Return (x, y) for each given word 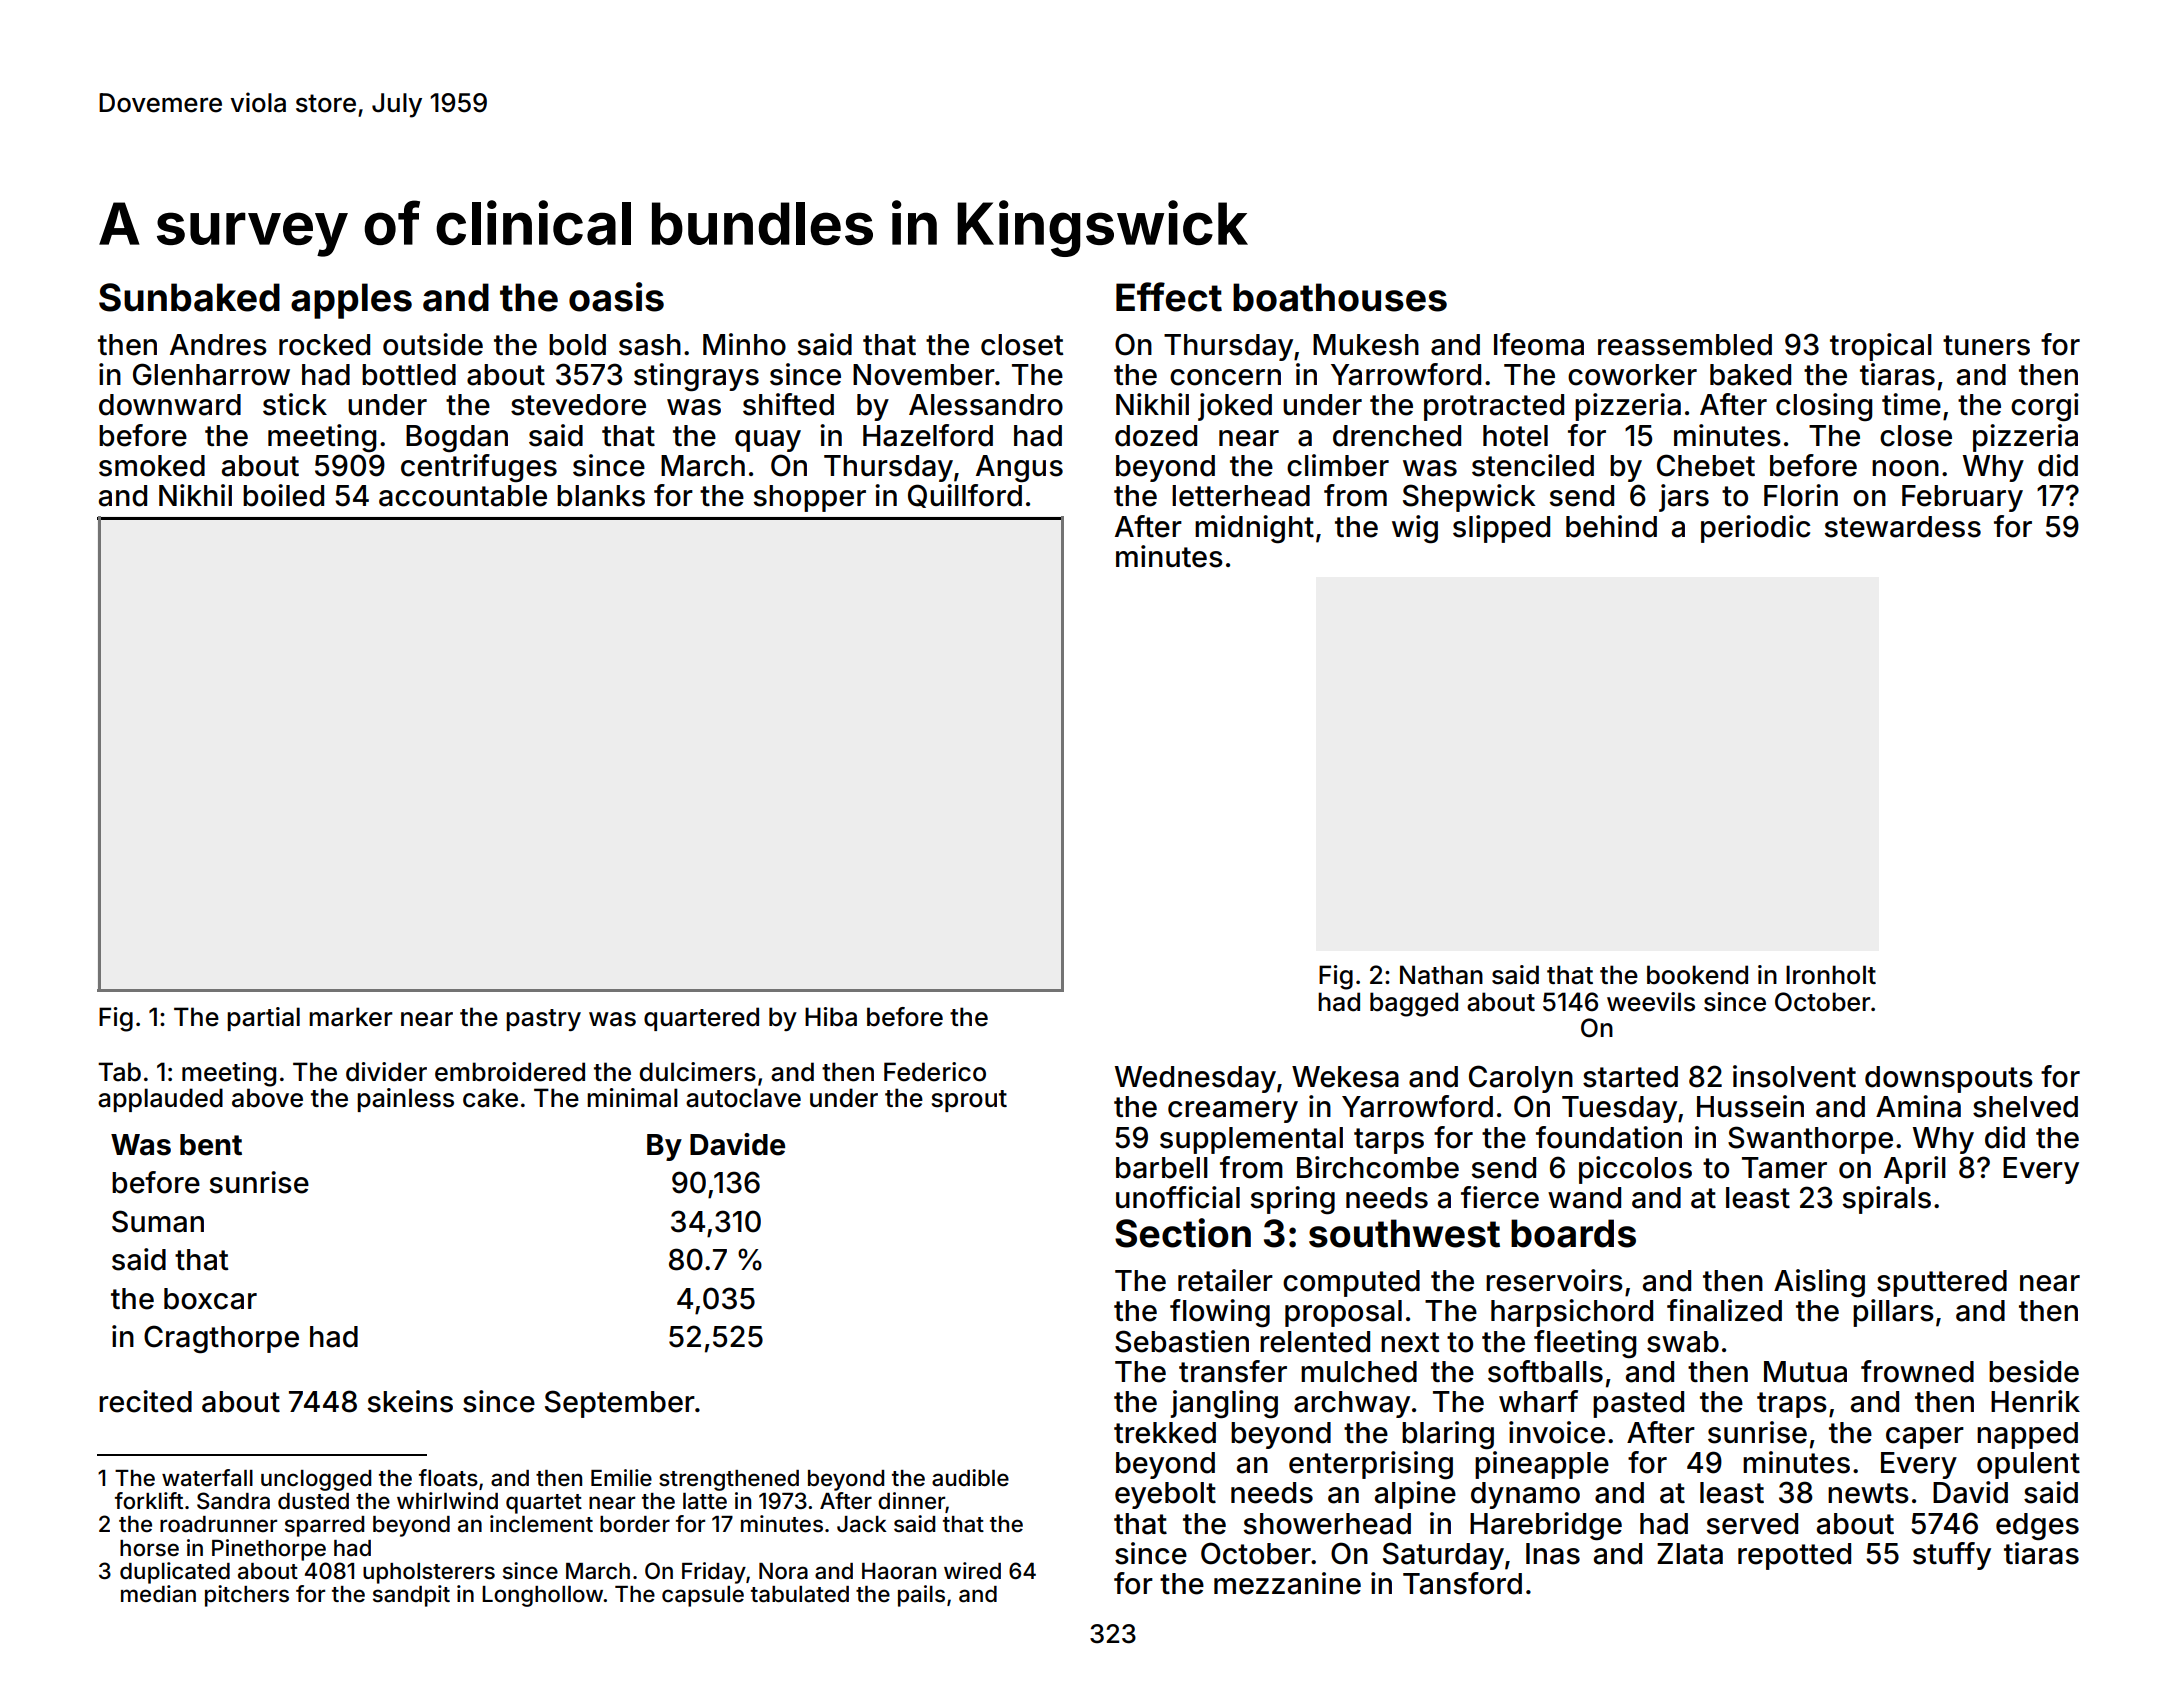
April (1915, 1170)
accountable (463, 496)
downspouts (1949, 1079)
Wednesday (1195, 1079)
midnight (1254, 529)
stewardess (1903, 527)
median (158, 1594)
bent (211, 1145)
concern (1225, 377)
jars (1684, 498)
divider (386, 1072)
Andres (218, 345)
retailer (1225, 1280)
